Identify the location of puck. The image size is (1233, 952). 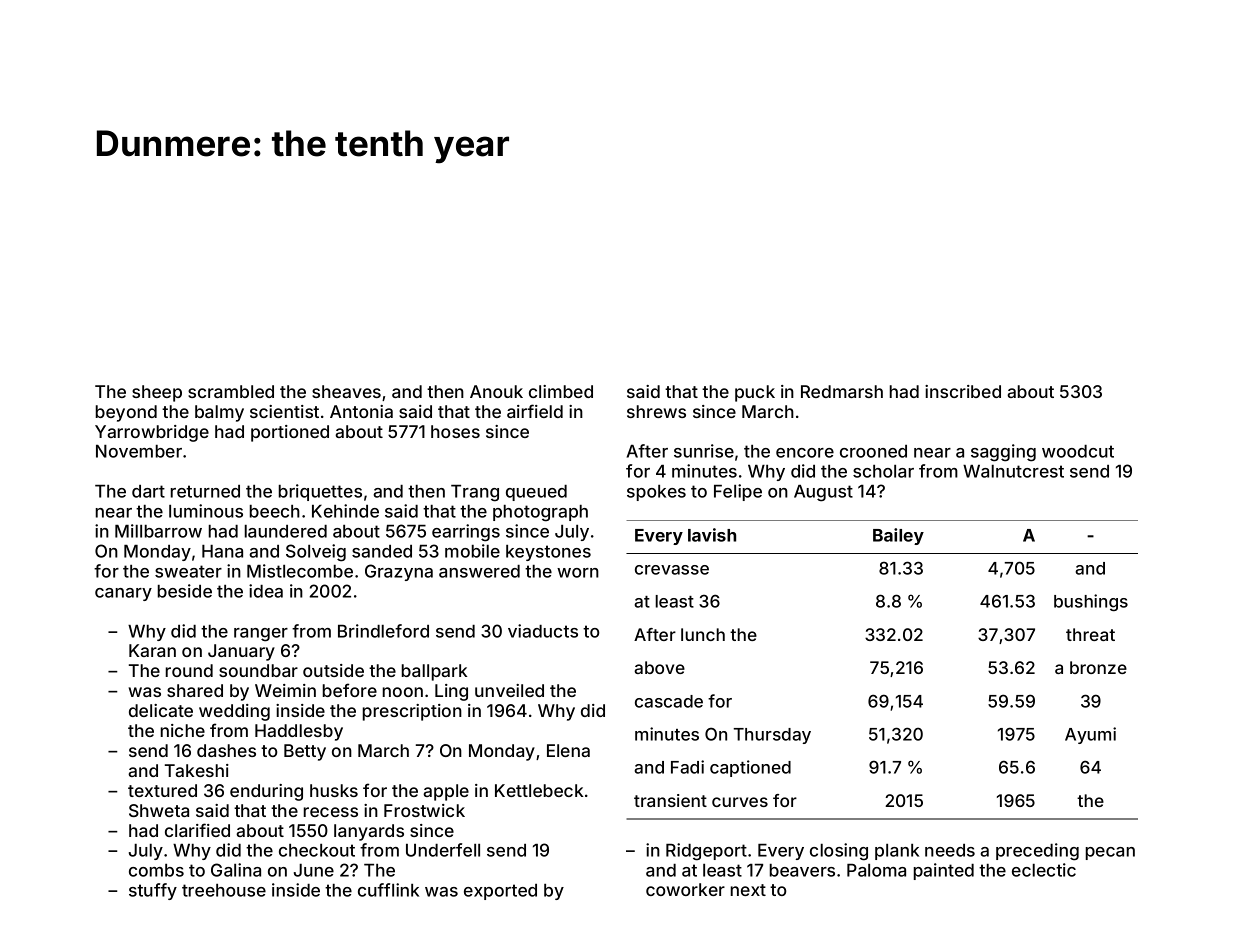
(755, 393).
